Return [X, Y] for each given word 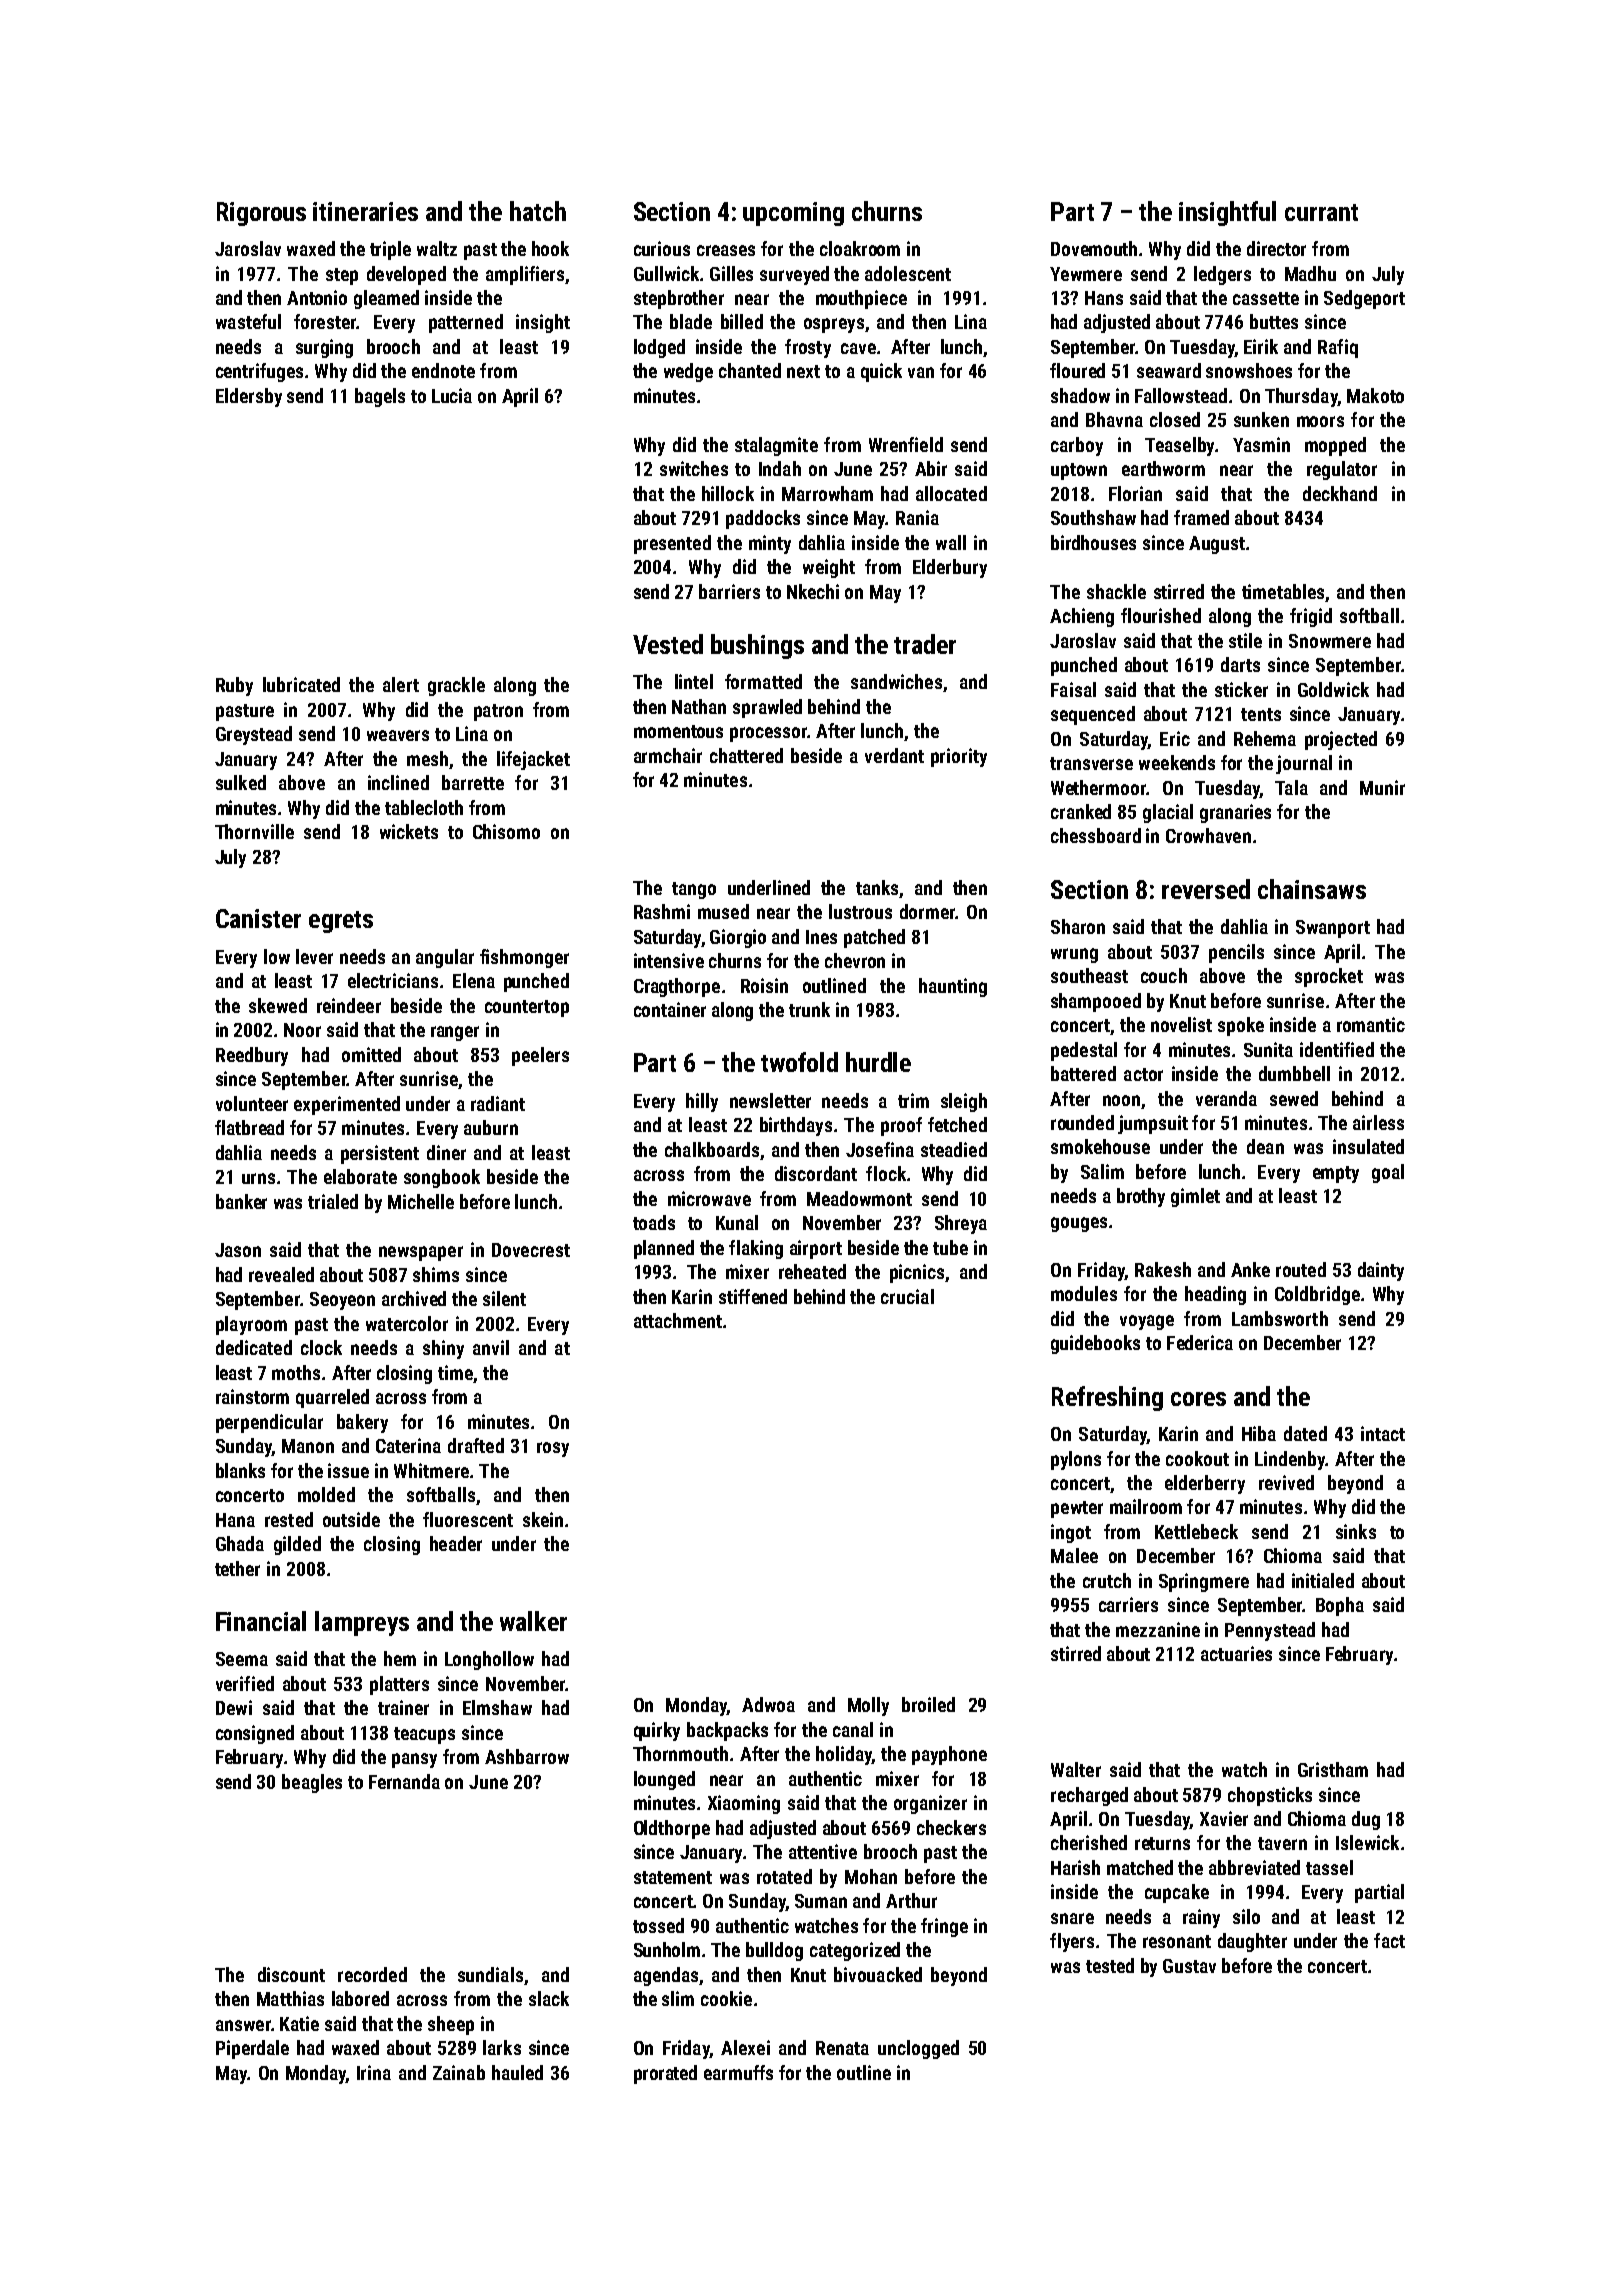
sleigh [964, 1102]
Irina [374, 2072]
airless [1378, 1122]
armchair [668, 755]
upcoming [793, 214]
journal [1304, 764]
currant [1321, 212]
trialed [333, 1201]
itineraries [365, 211]
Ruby [234, 686]
